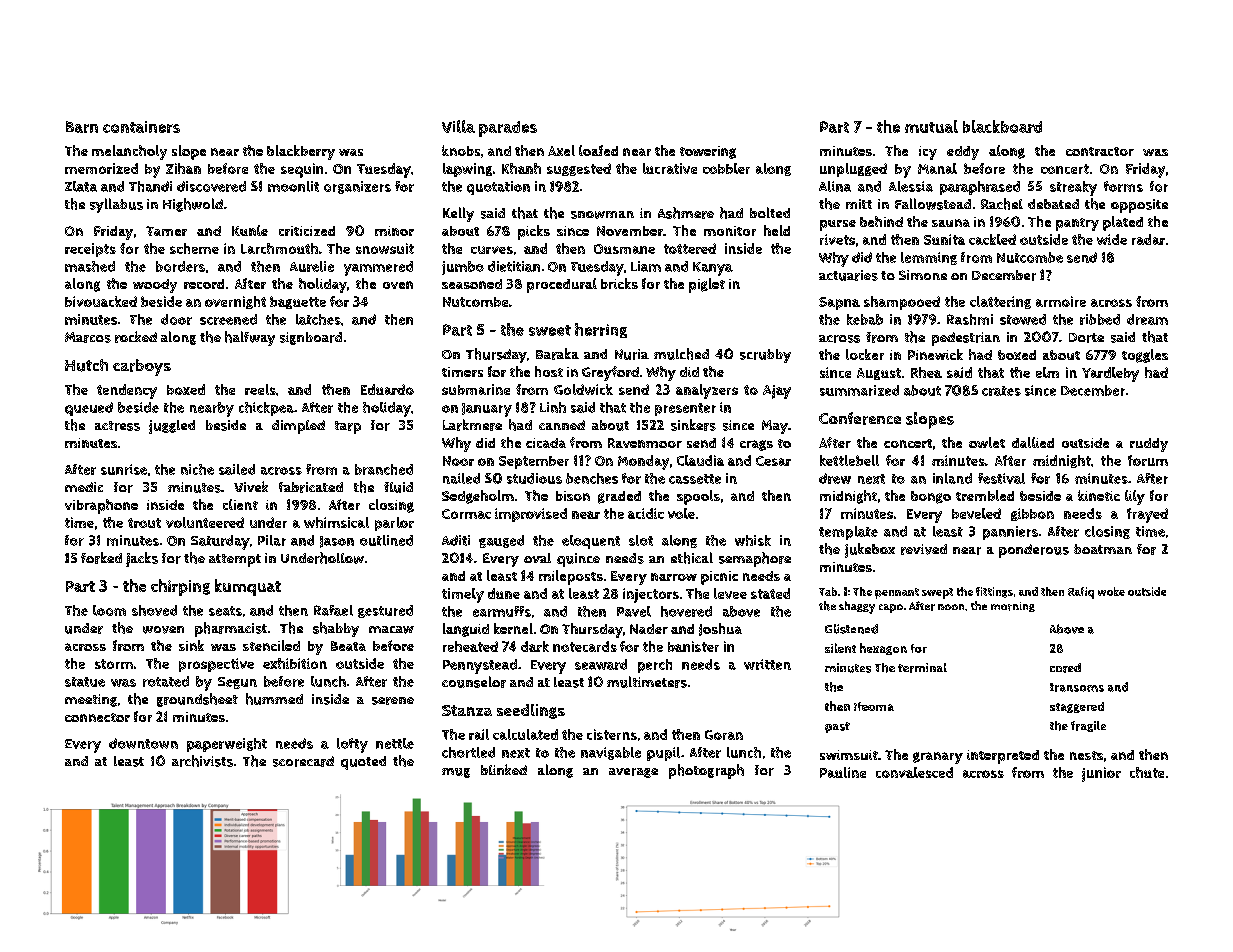 The width and height of the image is (1233, 952). I want to click on blackboard, so click(1002, 126).
